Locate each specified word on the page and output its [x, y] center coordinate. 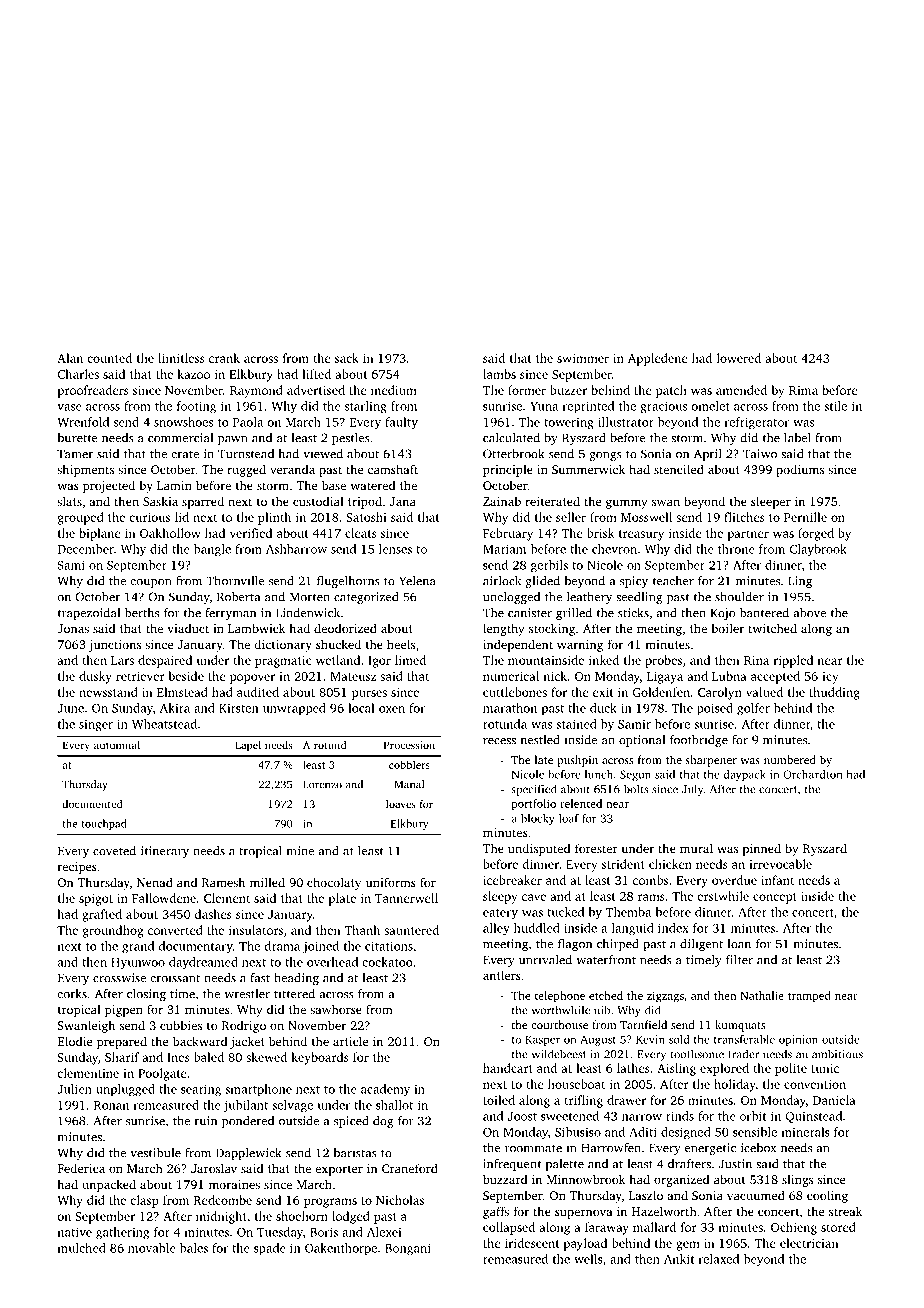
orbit [753, 1116]
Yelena [417, 581]
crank [224, 358]
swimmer [583, 358]
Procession [409, 745]
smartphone [258, 1090]
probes [663, 661]
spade [270, 1249]
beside [186, 676]
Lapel [248, 746]
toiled [499, 1100]
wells [588, 1259]
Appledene [658, 359]
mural [696, 848]
